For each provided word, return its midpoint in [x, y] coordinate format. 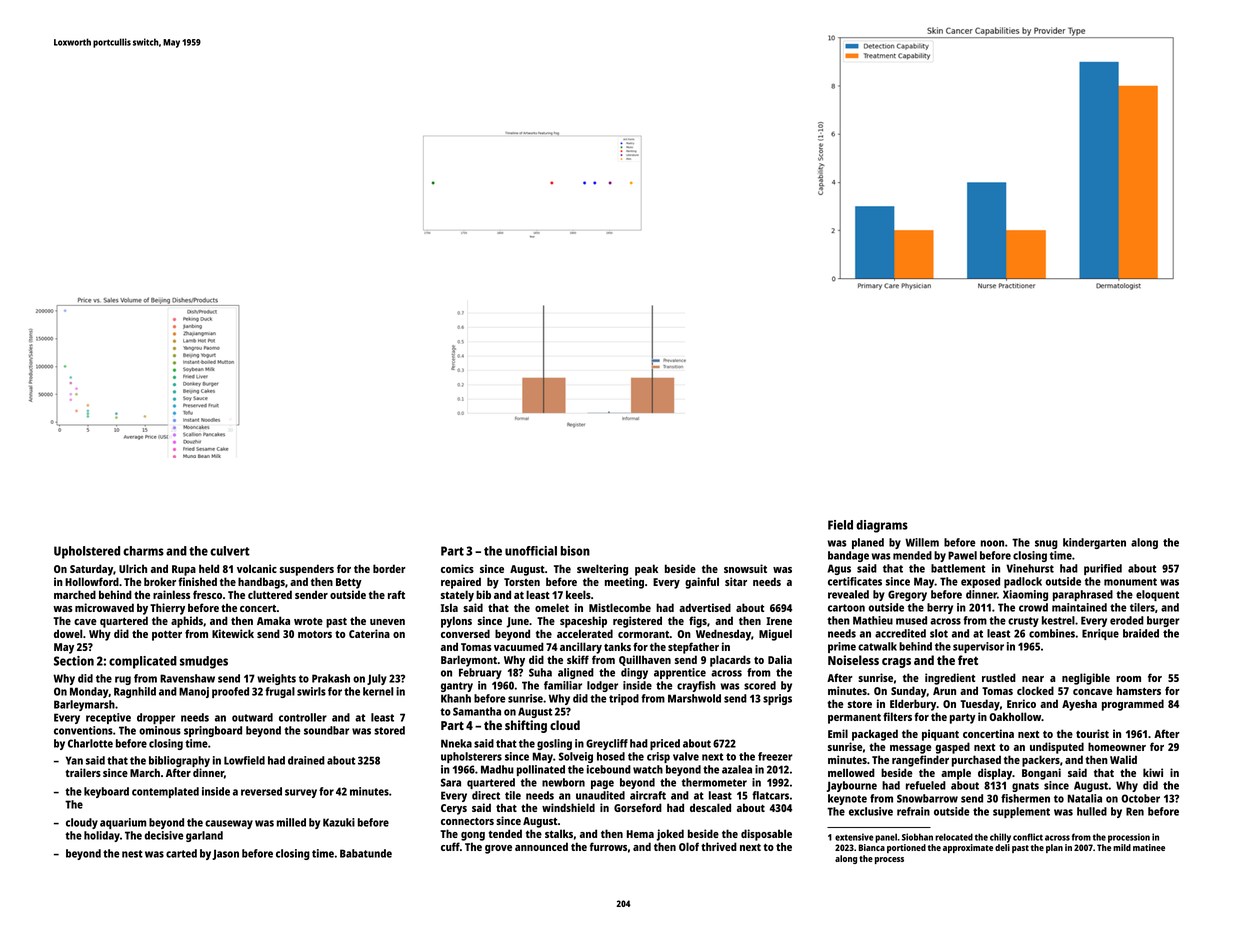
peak [646, 570]
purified [1103, 569]
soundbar [326, 730]
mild [1122, 847]
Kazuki [339, 822]
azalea [737, 769]
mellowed [851, 772]
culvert [230, 551]
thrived [719, 846]
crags [896, 663]
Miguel [775, 635]
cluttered [270, 594]
